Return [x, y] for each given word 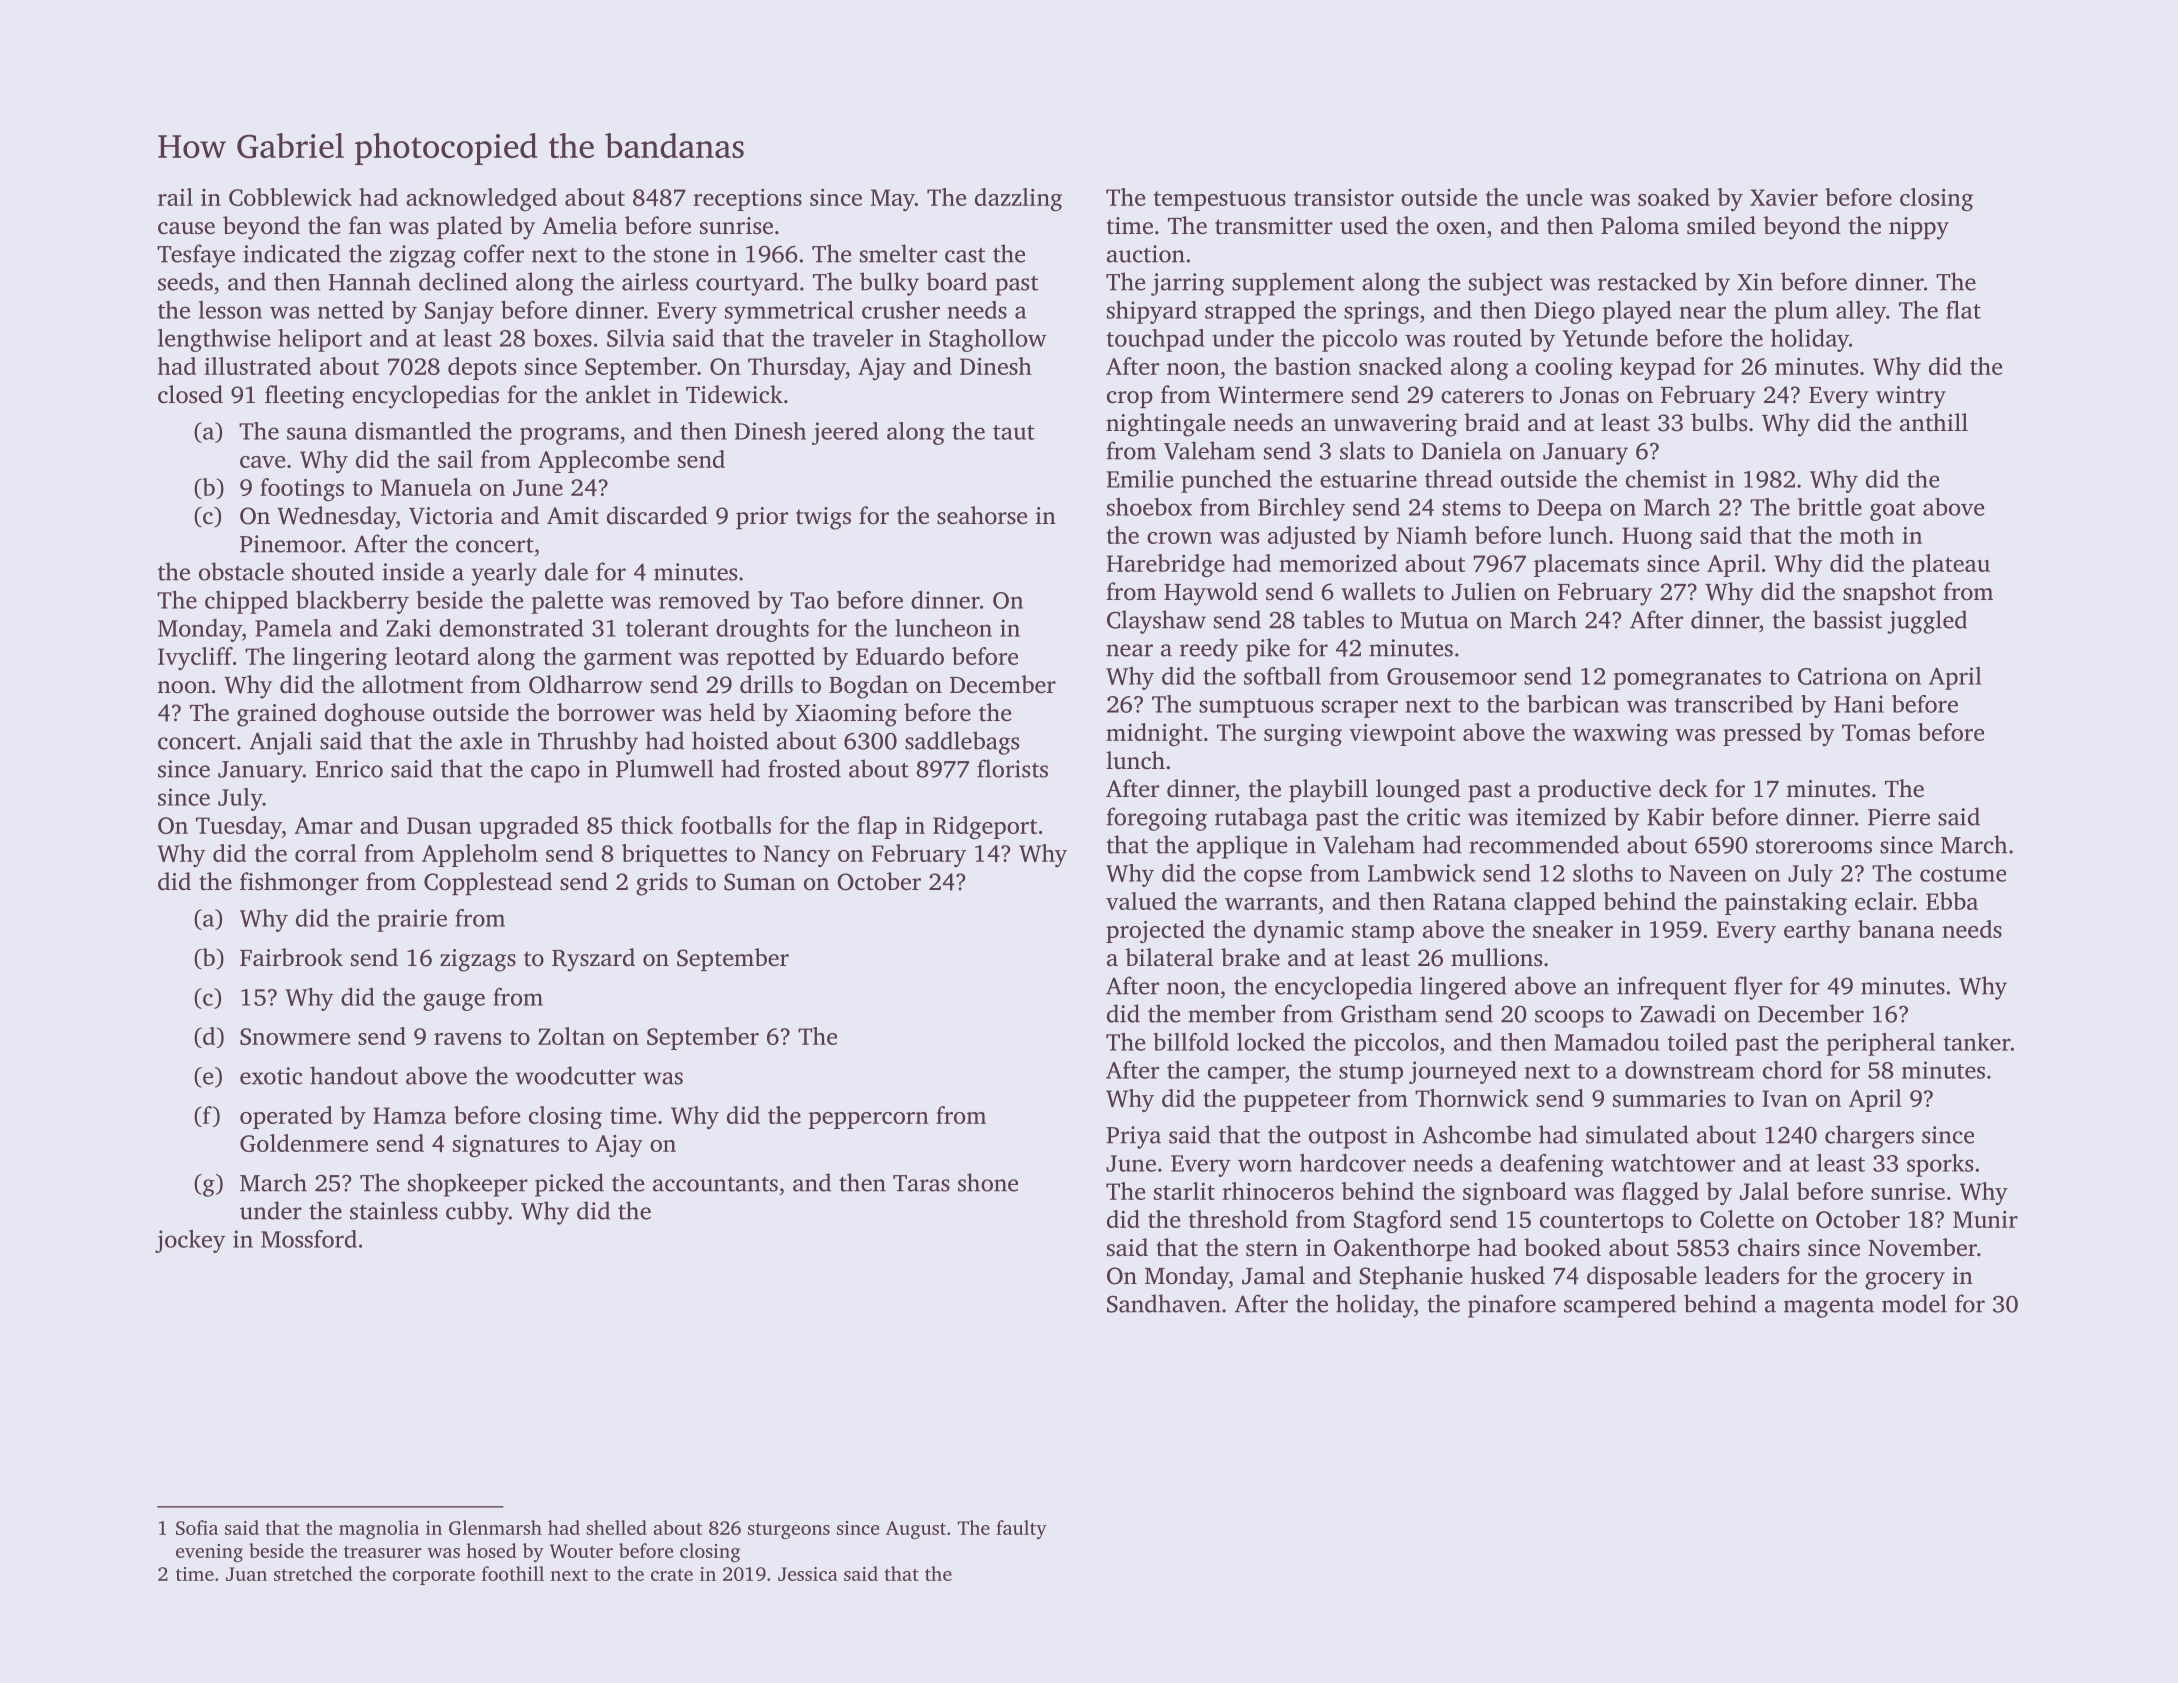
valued [1141, 901]
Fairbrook [291, 957]
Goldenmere [304, 1143]
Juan [246, 1574]
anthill [1934, 422]
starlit [1184, 1191]
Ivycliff [195, 658]
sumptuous [1256, 708]
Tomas [1876, 732]
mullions [1496, 957]
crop [1130, 399]
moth [1867, 535]
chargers [1869, 1137]
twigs [823, 518]
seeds [185, 281]
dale [566, 571]
